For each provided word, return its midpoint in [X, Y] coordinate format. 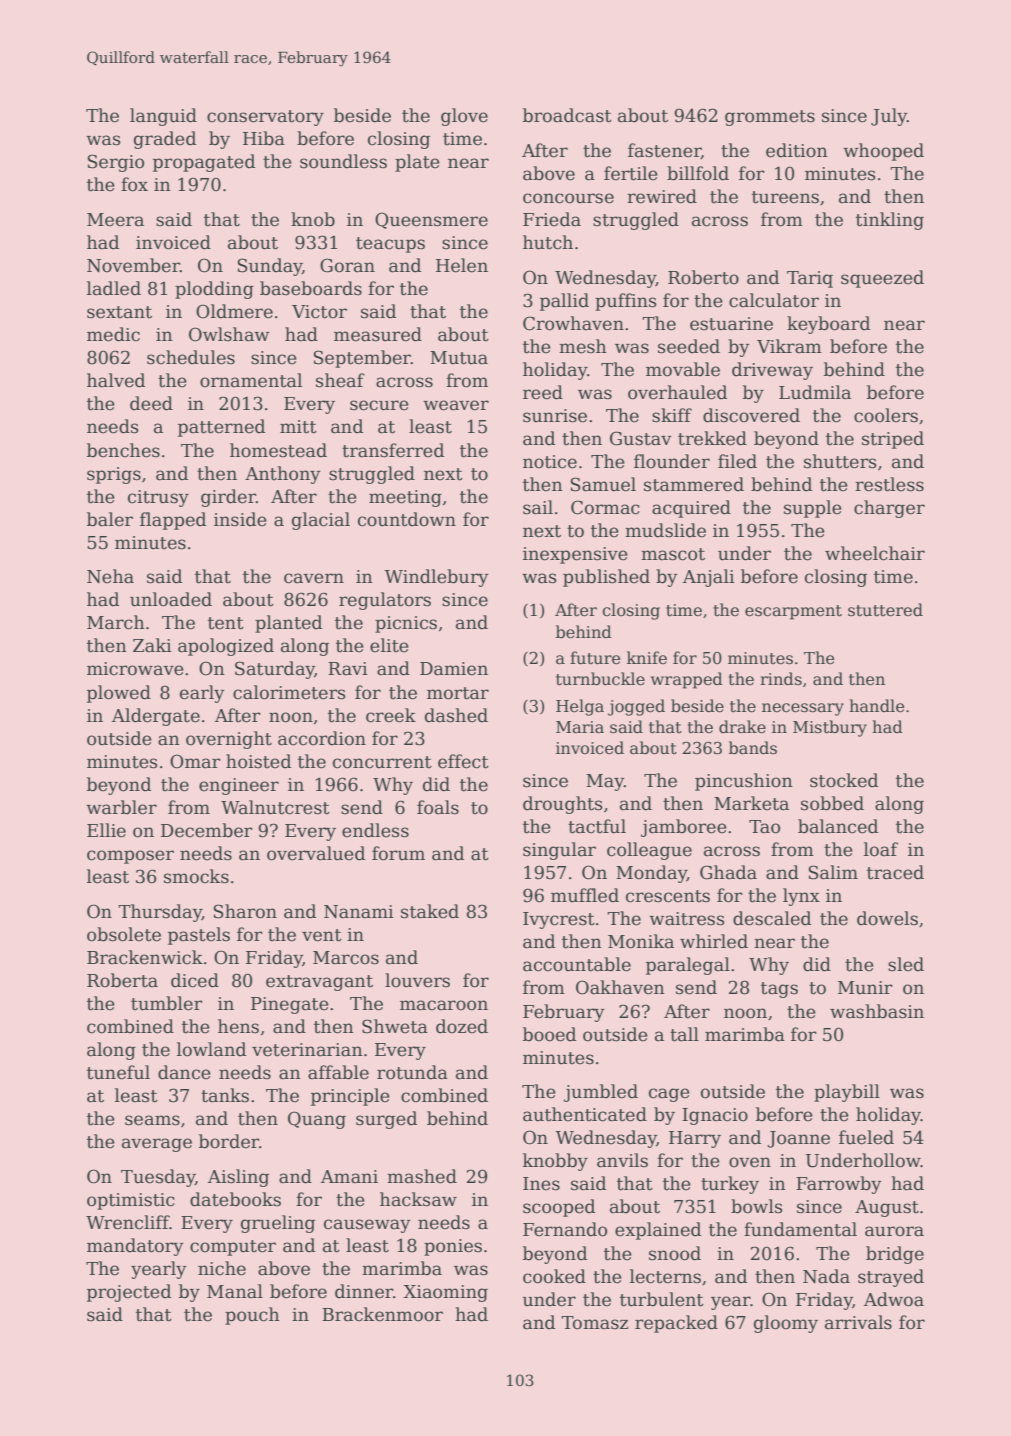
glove [464, 117]
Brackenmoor [382, 1314]
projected [129, 1293]
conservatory [265, 118]
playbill [847, 1093]
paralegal [688, 966]
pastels [199, 936]
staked [430, 911]
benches [123, 450]
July [889, 117]
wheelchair [875, 553]
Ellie [106, 830]
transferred [393, 450]
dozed [462, 1026]
